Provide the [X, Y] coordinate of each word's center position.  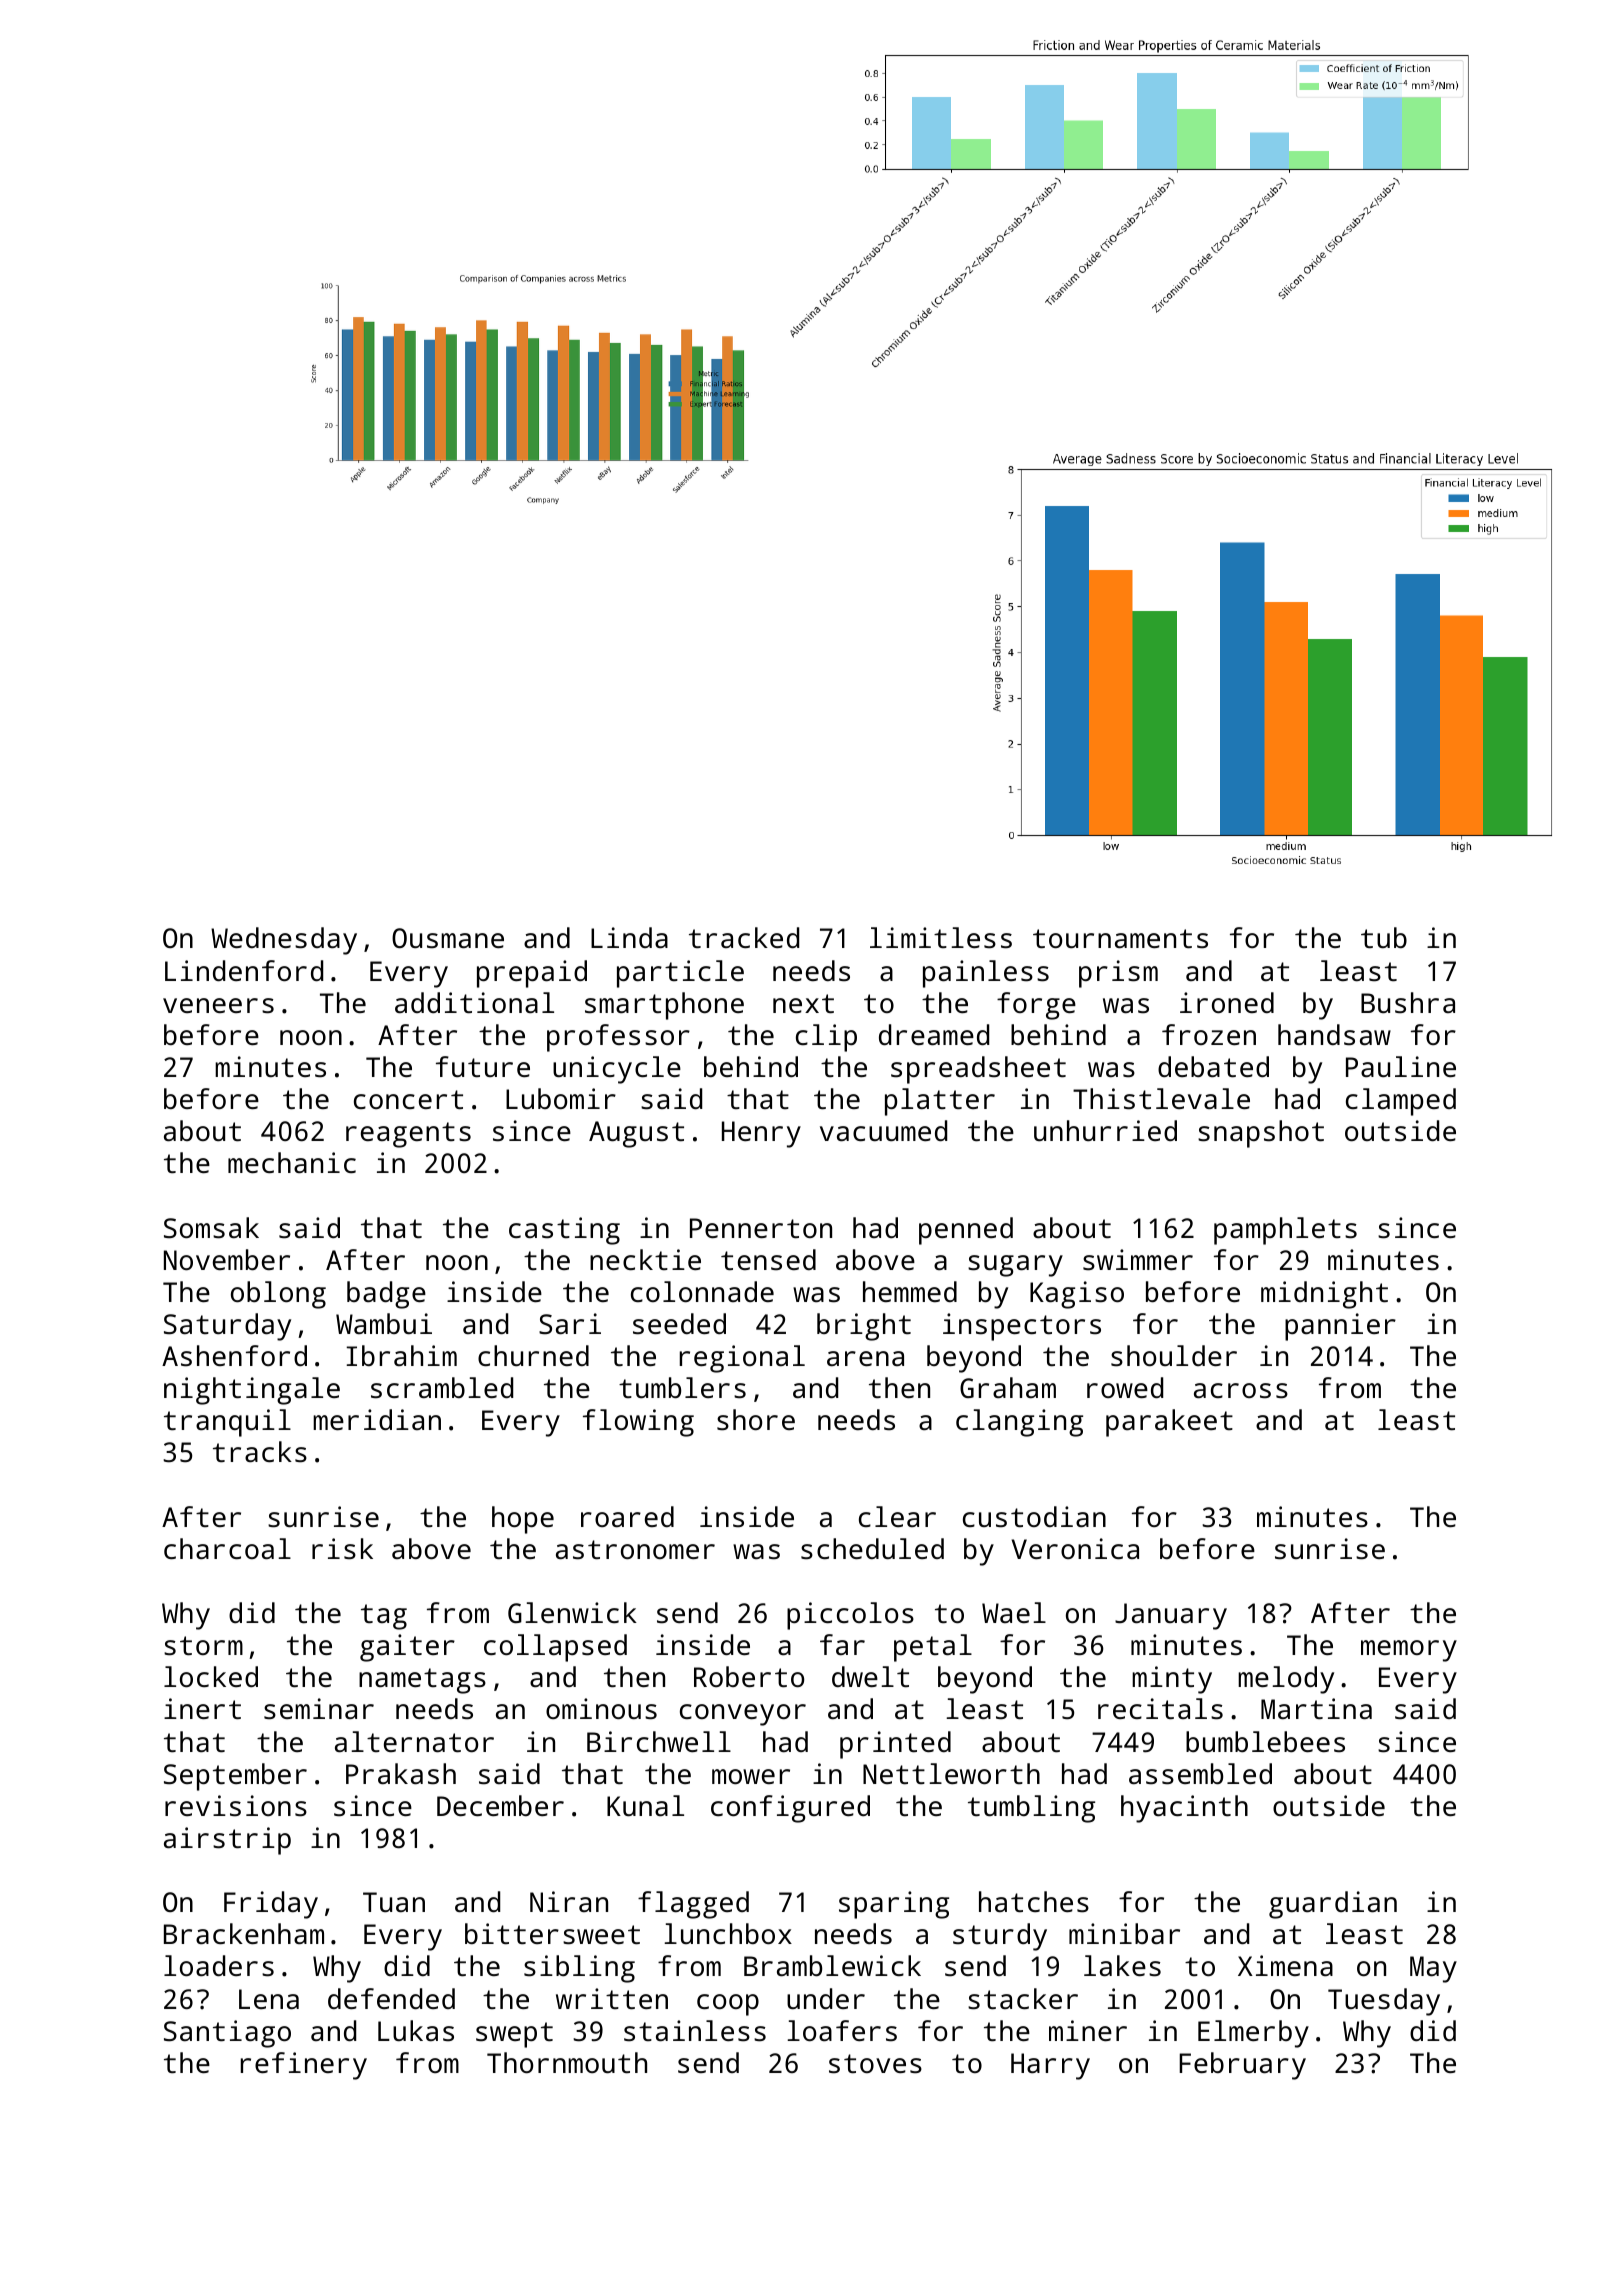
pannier [1340, 1327]
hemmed [910, 1291]
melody [1286, 1680]
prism [1118, 974]
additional [474, 1002]
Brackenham [244, 1933]
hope [523, 1520]
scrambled [442, 1388]
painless [986, 974]
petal [933, 1648]
